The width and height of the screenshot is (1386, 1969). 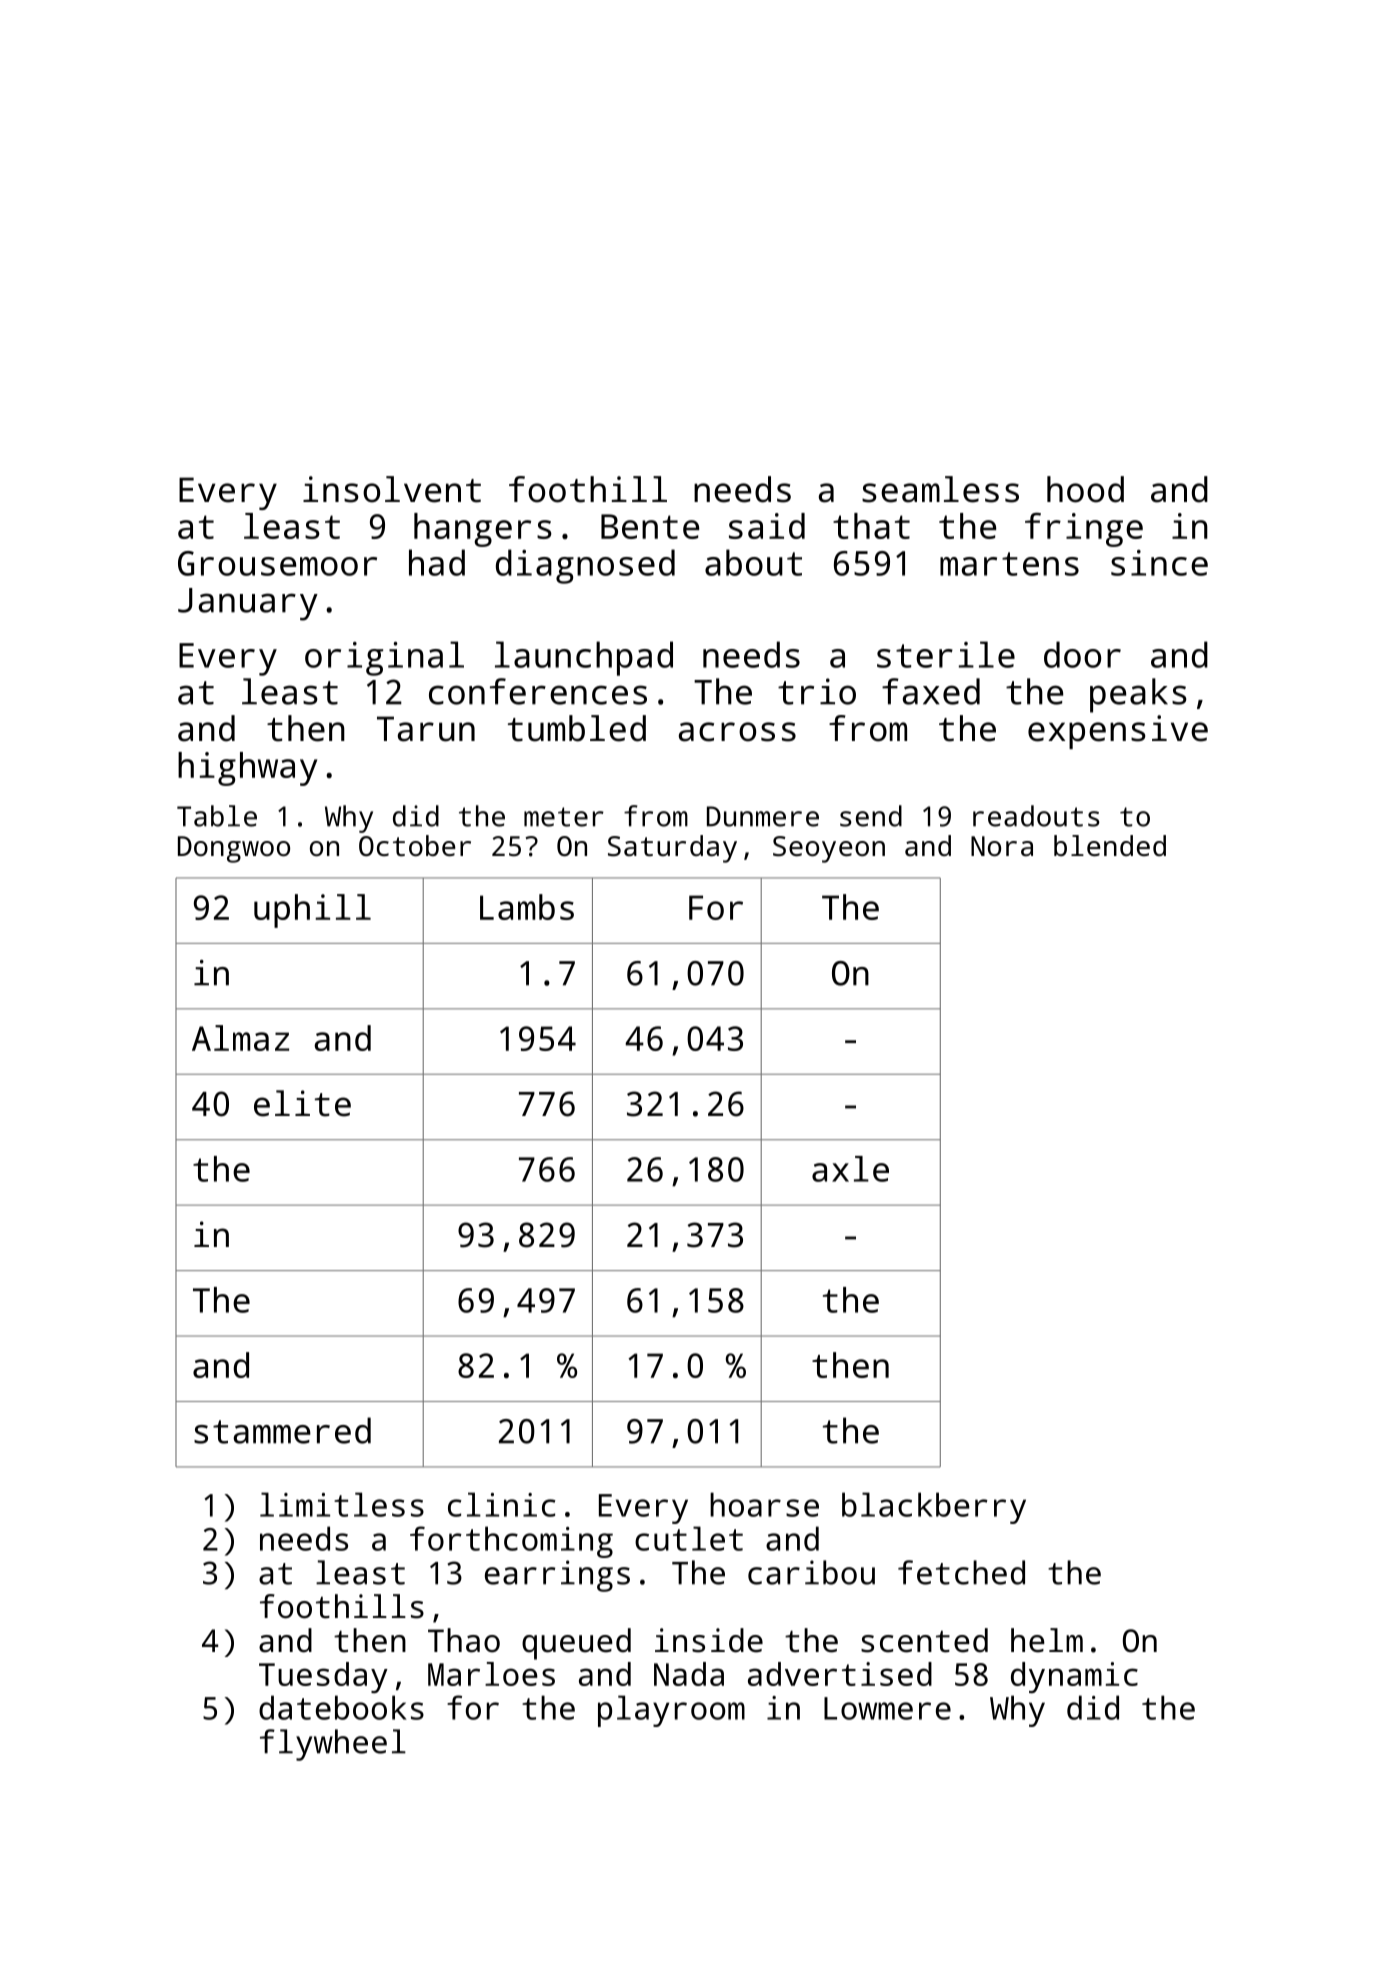 What do you see at coordinates (1110, 845) in the screenshot?
I see `blended` at bounding box center [1110, 845].
